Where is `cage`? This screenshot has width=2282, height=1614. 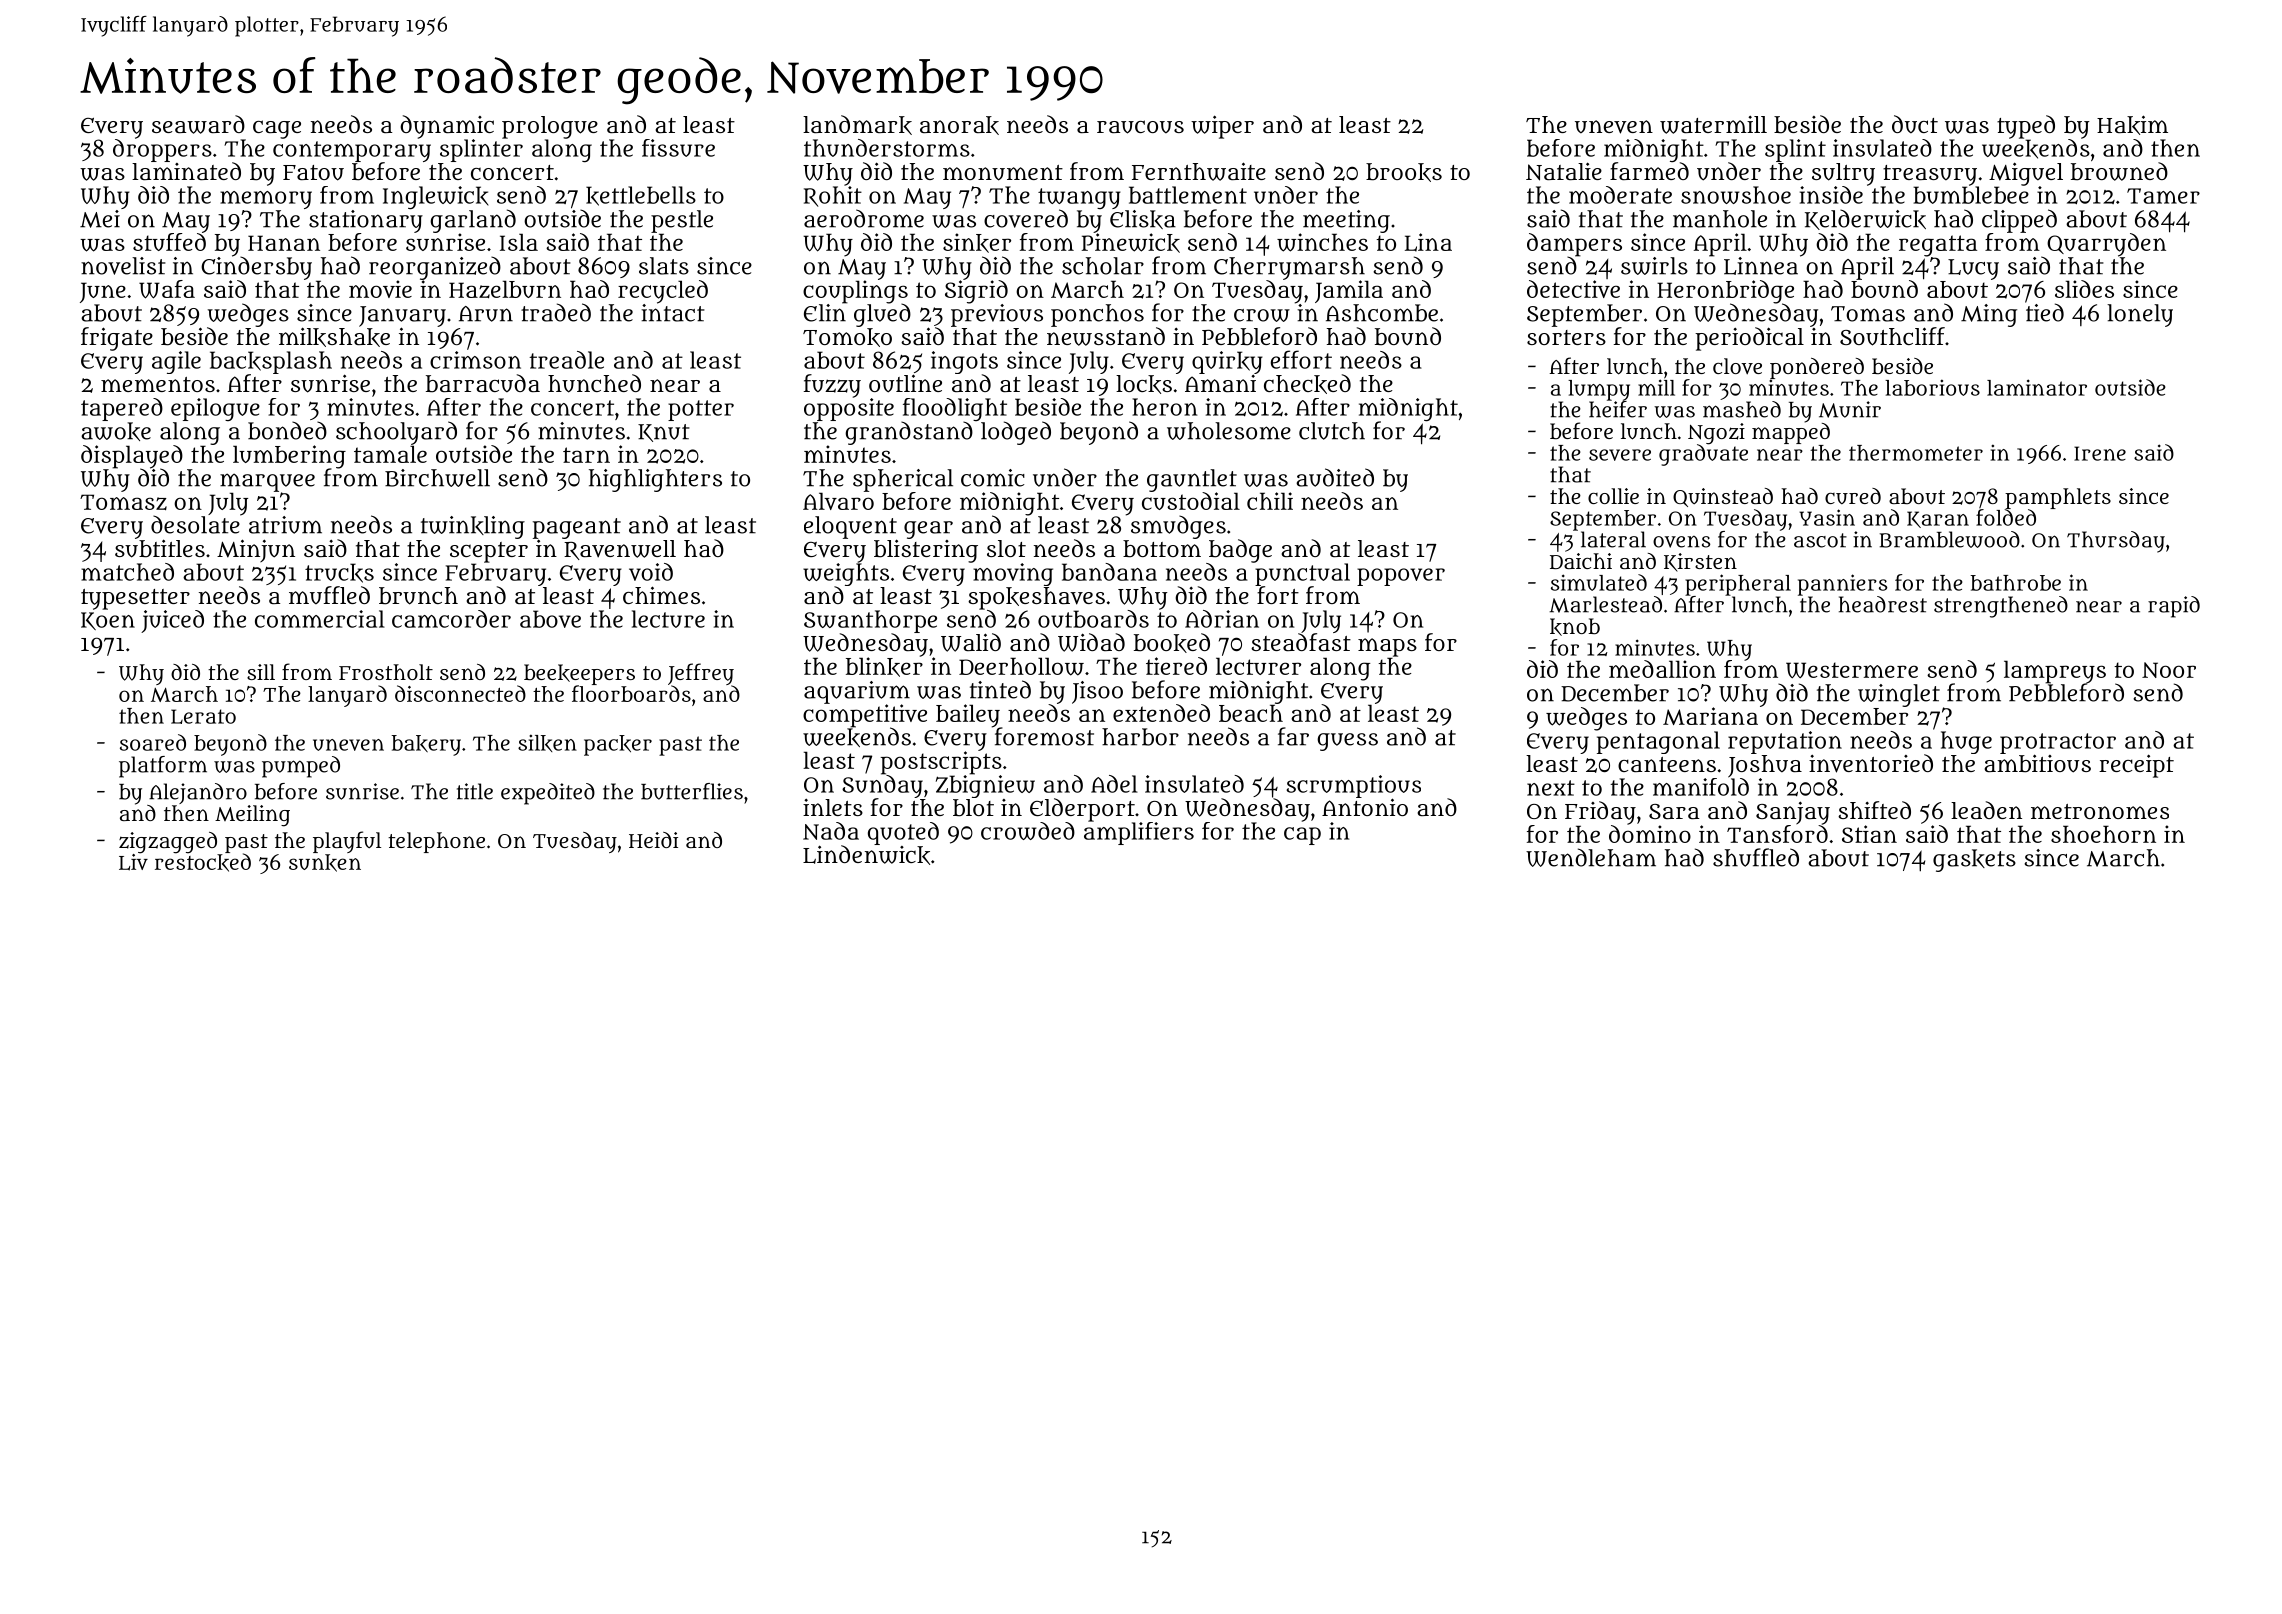
cage is located at coordinates (277, 129).
